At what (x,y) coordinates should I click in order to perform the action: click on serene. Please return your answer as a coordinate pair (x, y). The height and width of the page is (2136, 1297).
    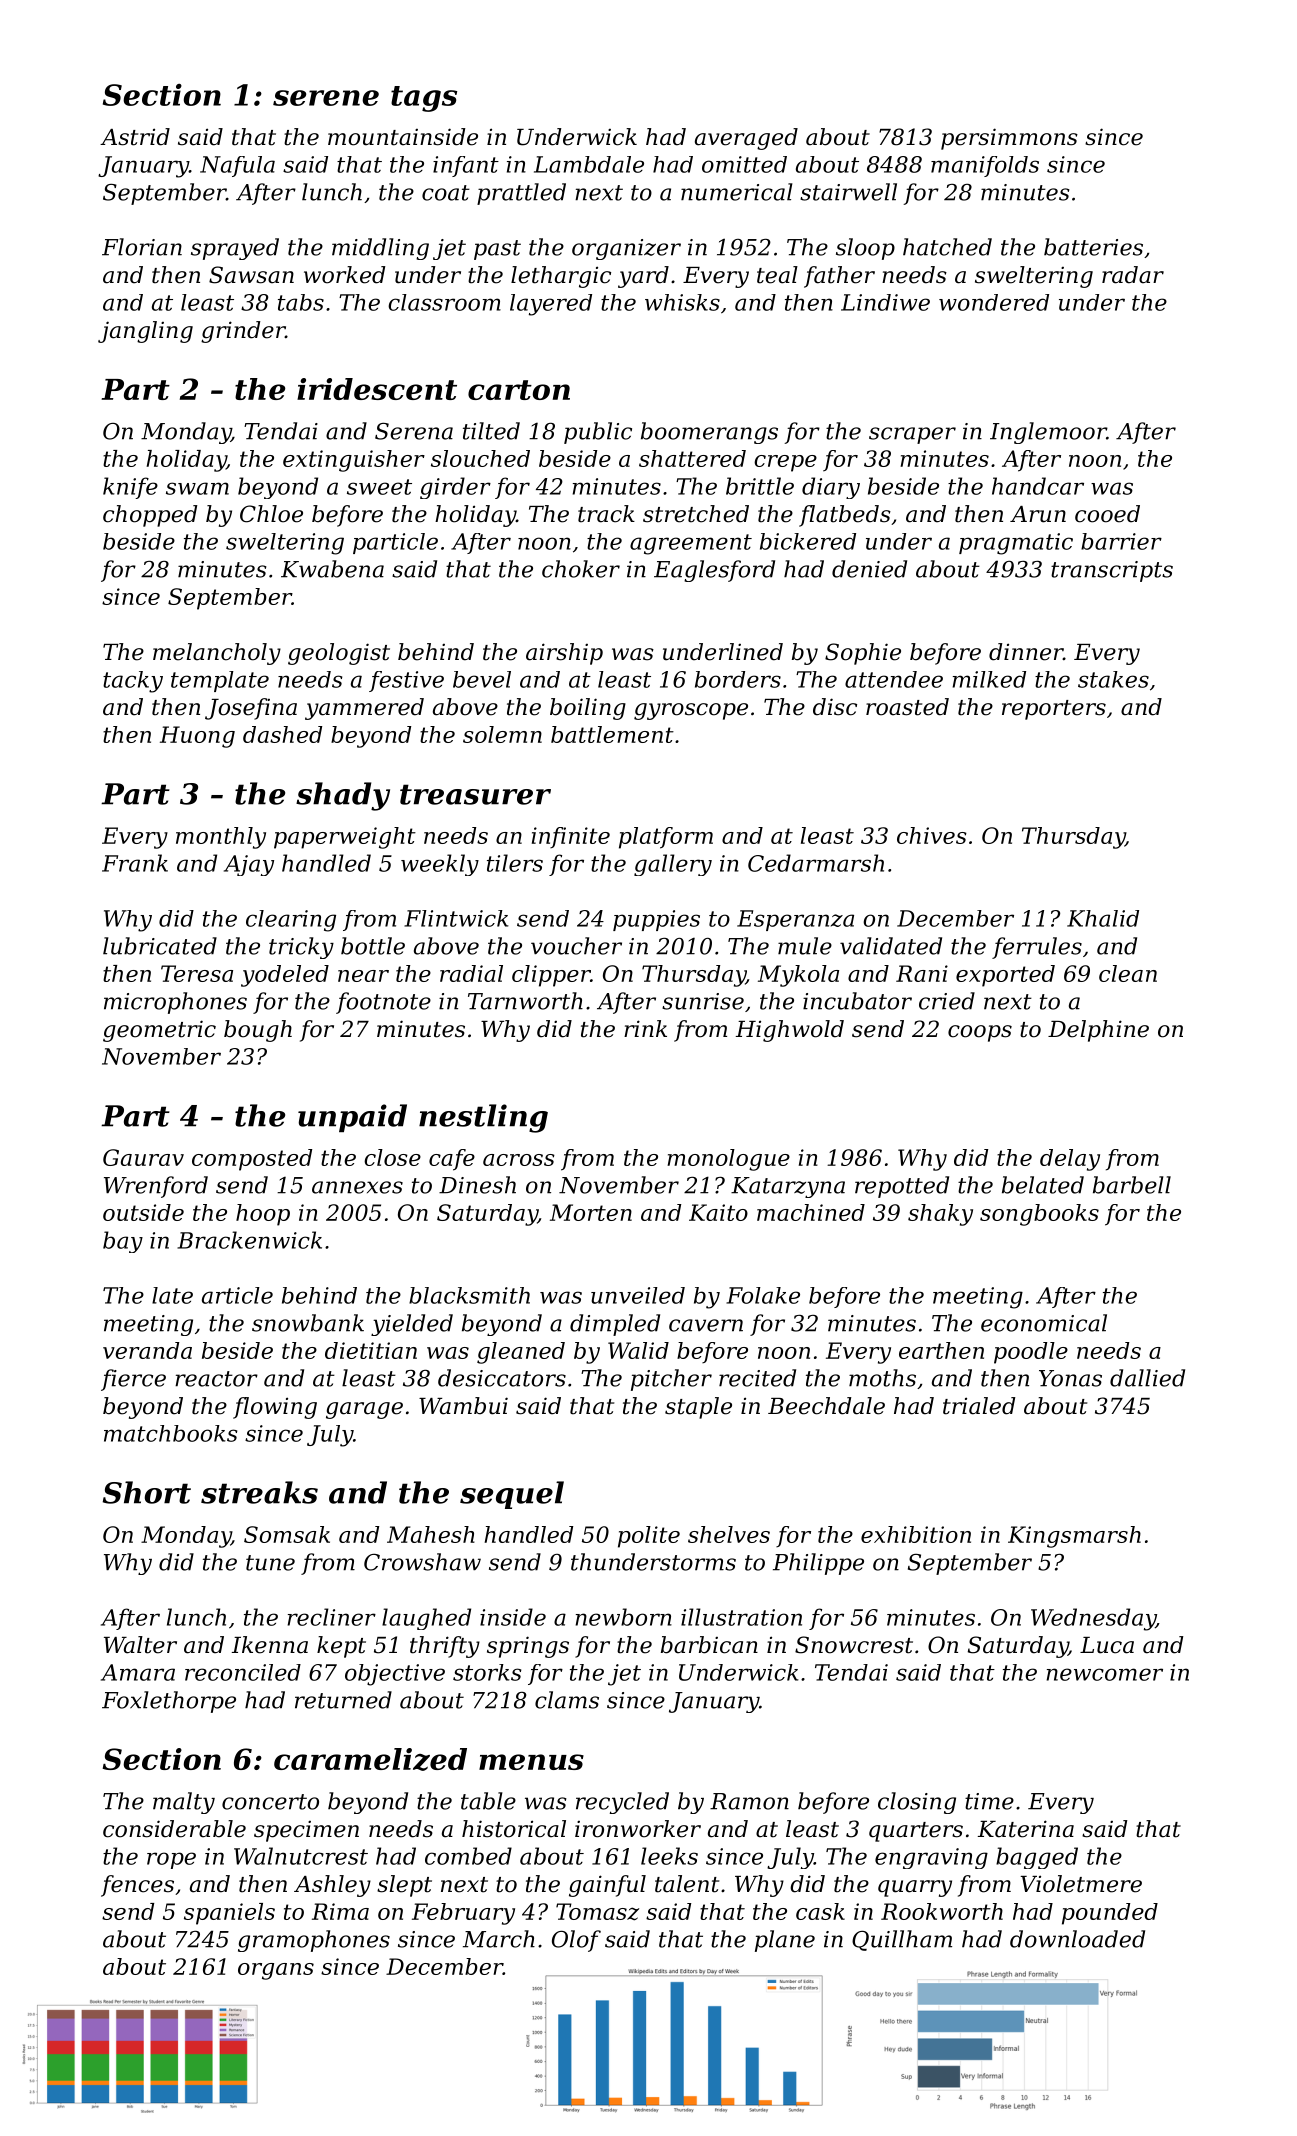
    Looking at the image, I should click on (326, 98).
